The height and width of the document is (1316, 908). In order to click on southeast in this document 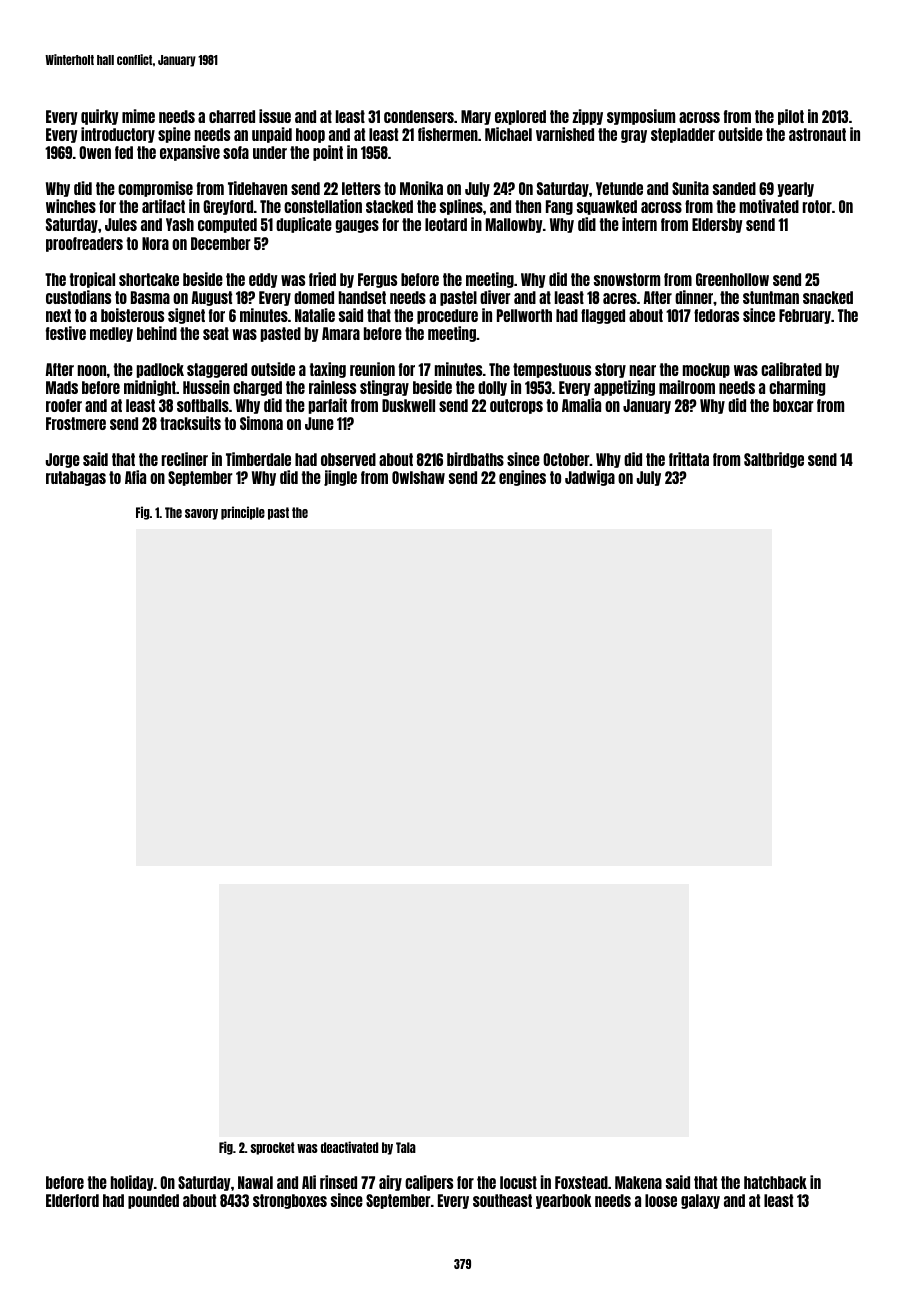, I will do `click(502, 1200)`.
